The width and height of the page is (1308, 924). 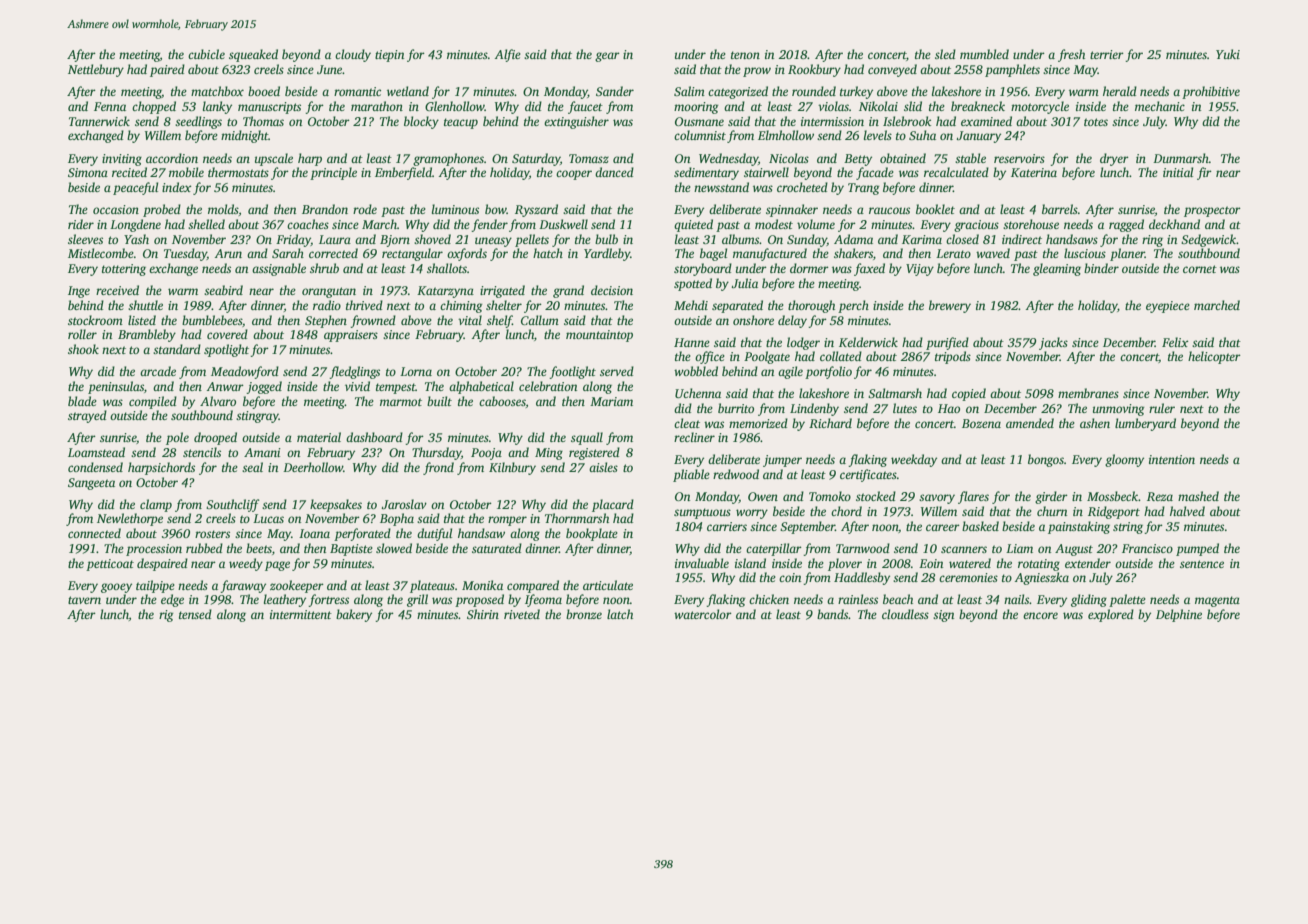 What do you see at coordinates (1228, 54) in the page?
I see `Yuki` at bounding box center [1228, 54].
